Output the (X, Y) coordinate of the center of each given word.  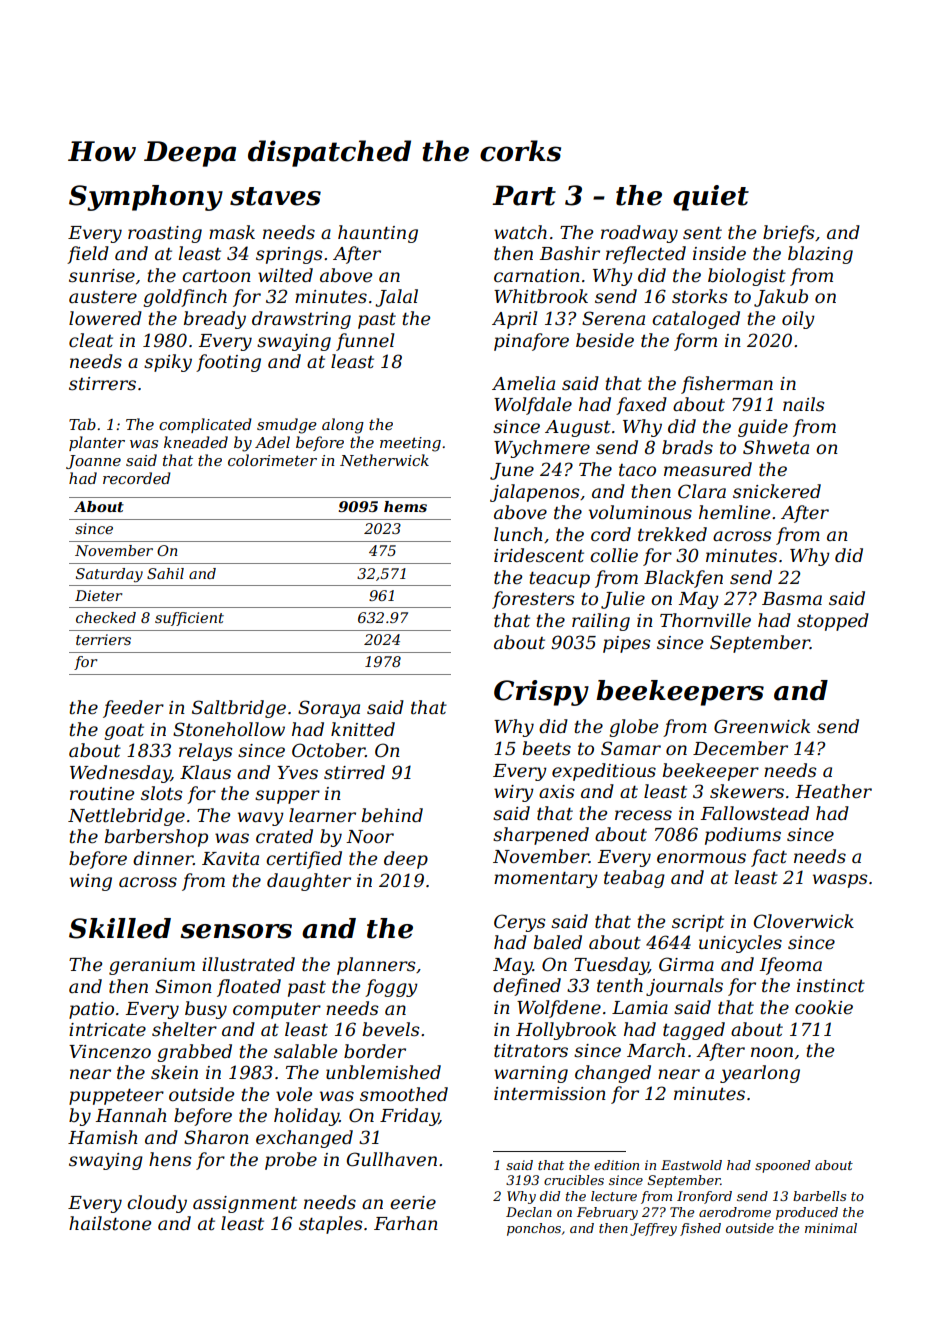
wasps (840, 881)
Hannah (130, 1115)
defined (527, 987)
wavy (261, 819)
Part (524, 195)
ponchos (534, 1229)
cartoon (216, 276)
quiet (711, 198)
